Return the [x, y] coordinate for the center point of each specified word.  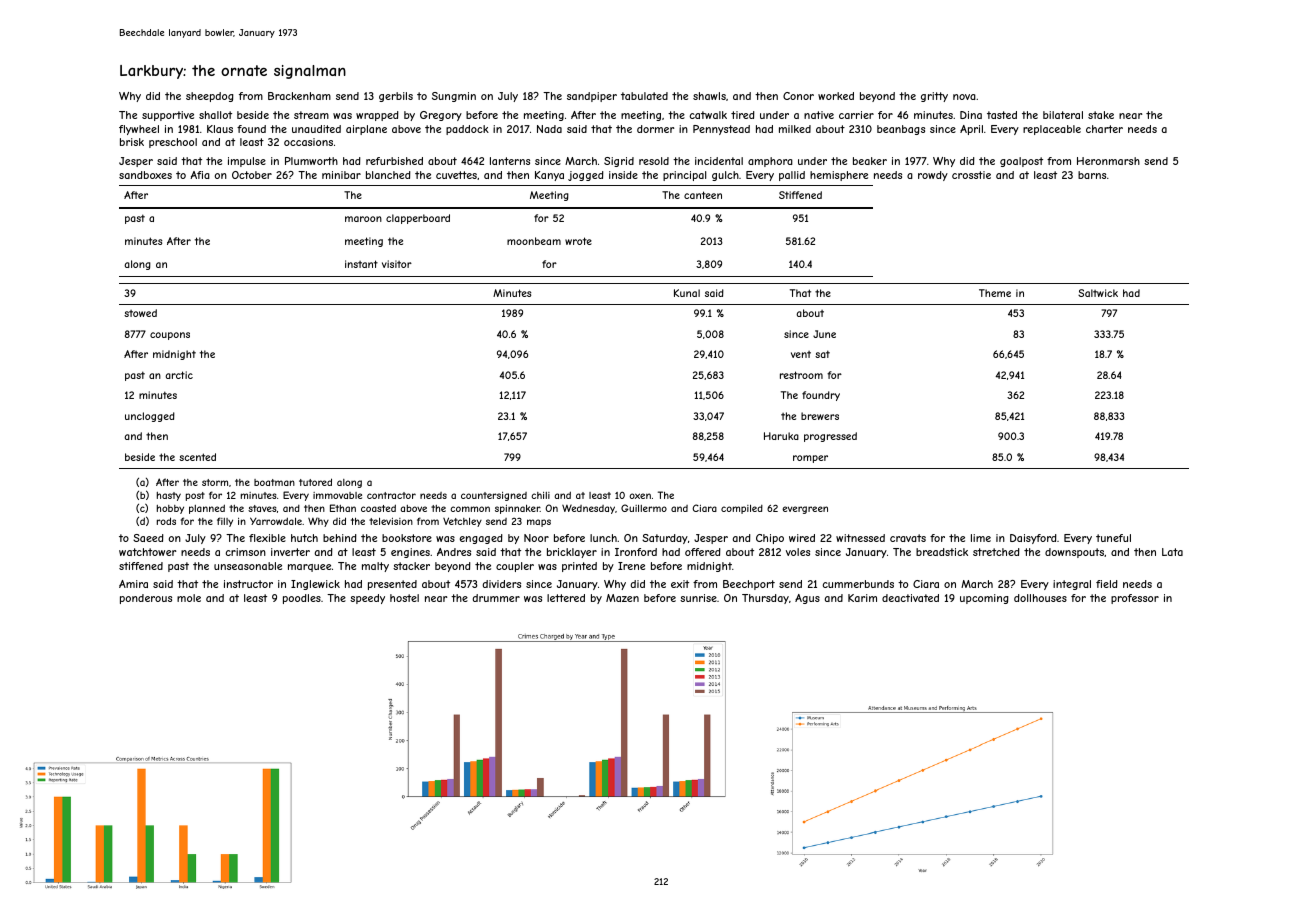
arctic [179, 375]
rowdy [933, 176]
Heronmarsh [1108, 161]
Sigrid [619, 162]
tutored [315, 482]
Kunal [687, 293]
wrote [578, 241]
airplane [366, 130]
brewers [820, 416]
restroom [801, 375]
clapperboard [418, 219]
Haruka [781, 436]
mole [189, 598]
